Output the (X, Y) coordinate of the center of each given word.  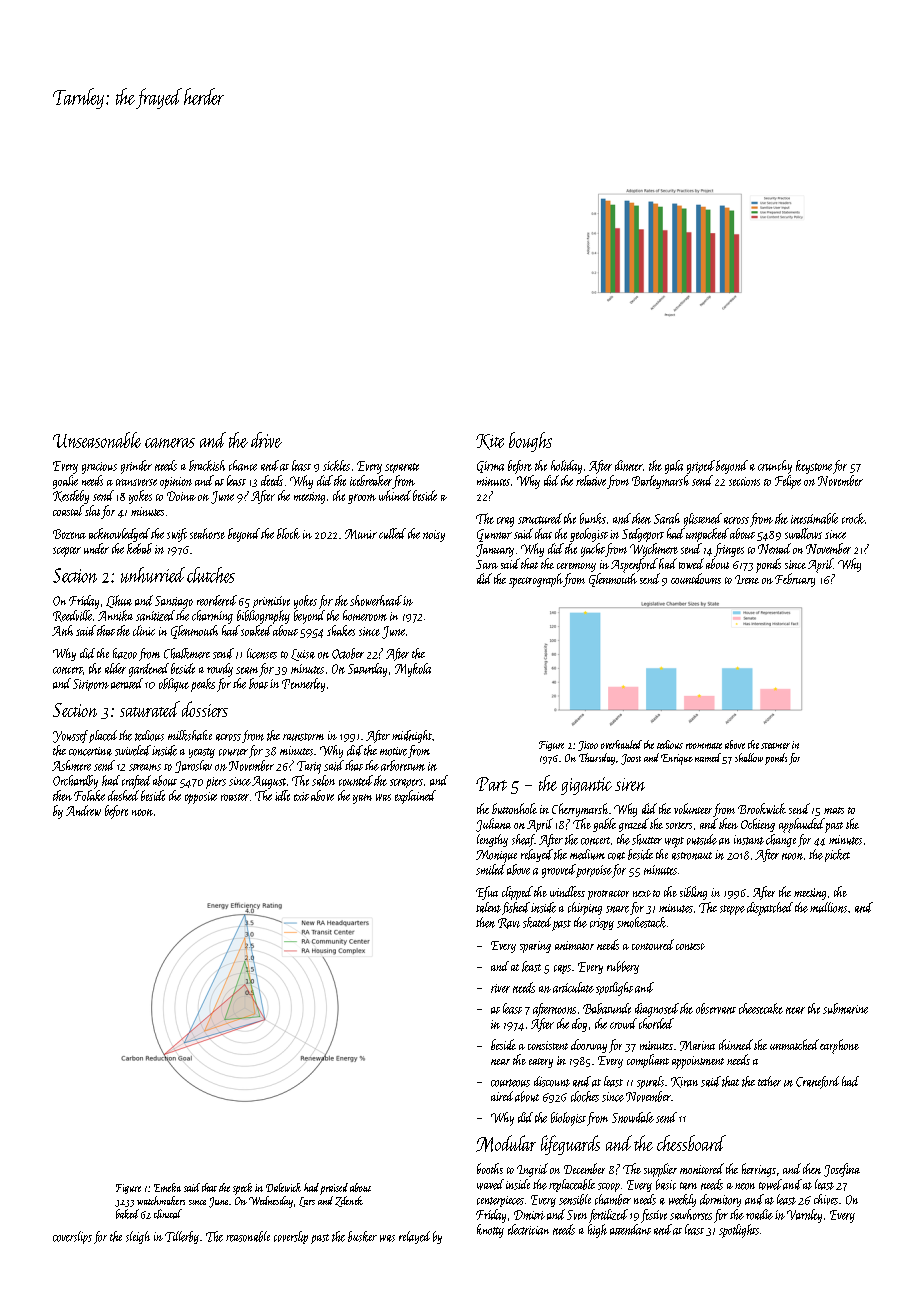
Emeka (167, 1187)
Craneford (817, 1082)
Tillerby (182, 1237)
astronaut (692, 856)
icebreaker (371, 480)
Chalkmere (187, 653)
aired (502, 1096)
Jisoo (588, 746)
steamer (775, 746)
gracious (99, 468)
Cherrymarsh (580, 810)
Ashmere (71, 765)
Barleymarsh (660, 482)
